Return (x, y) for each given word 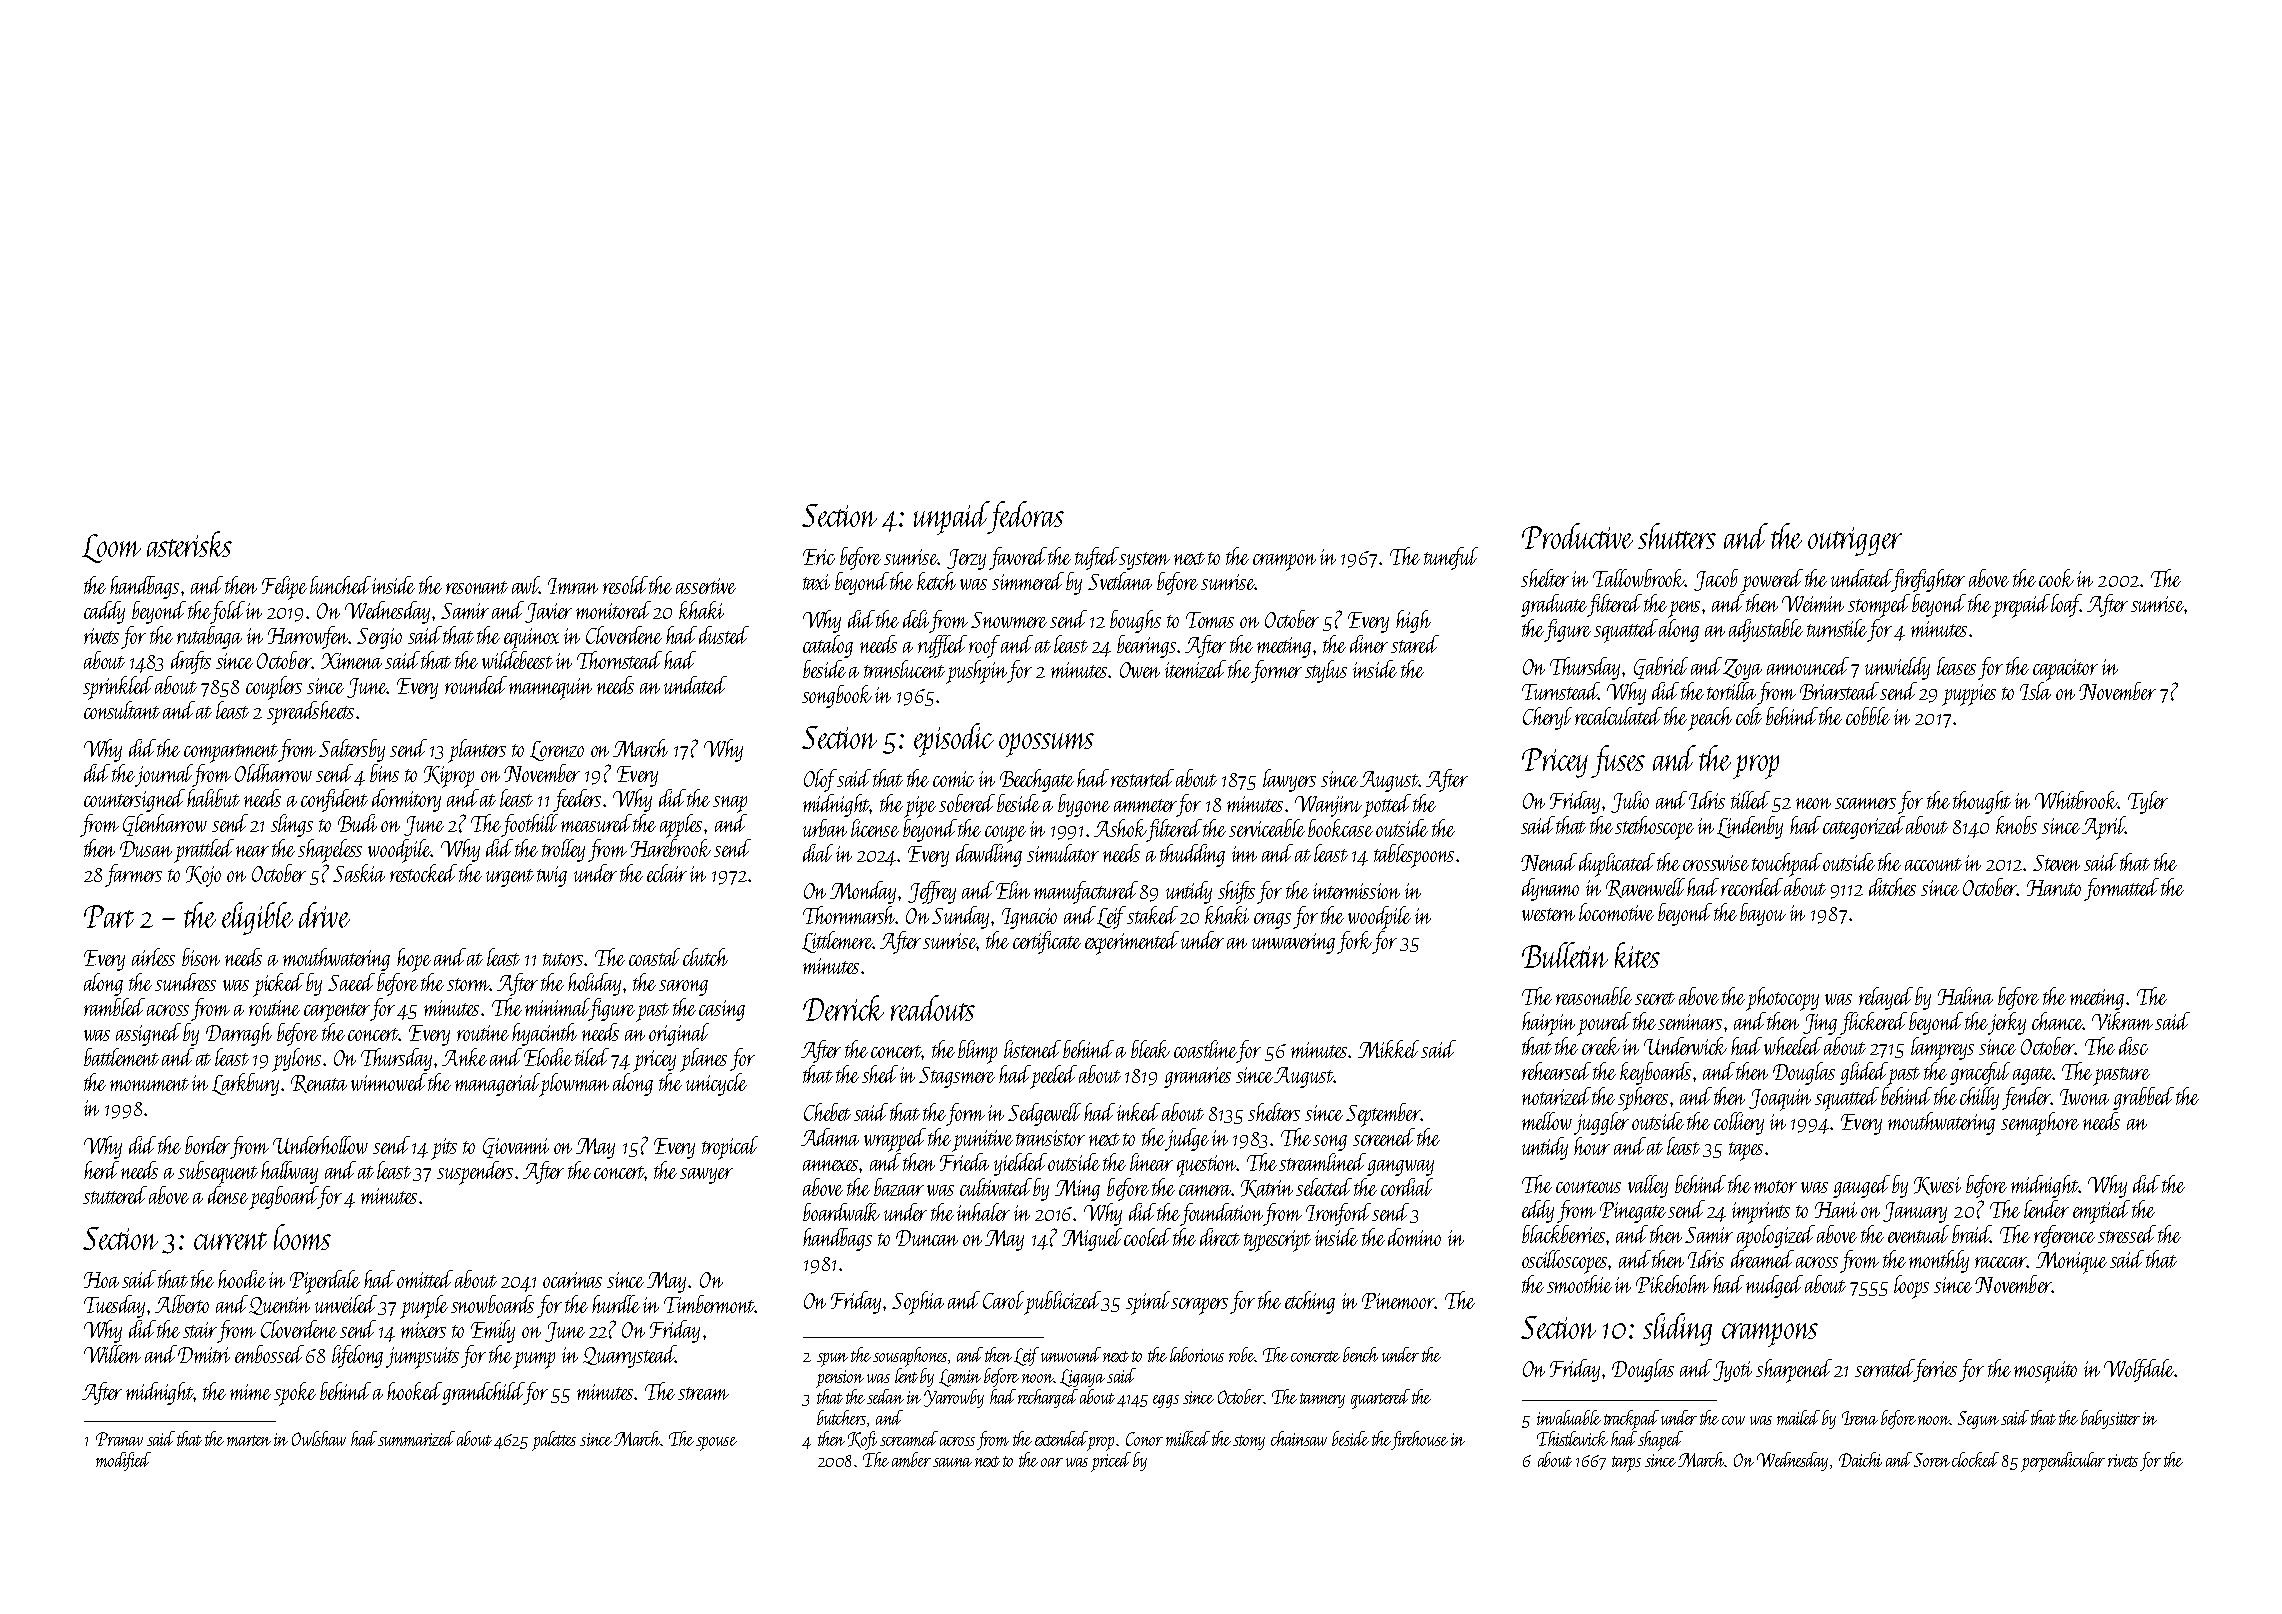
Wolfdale (2139, 1370)
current (230, 1241)
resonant (477, 587)
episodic (954, 740)
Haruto (2054, 888)
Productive (1577, 536)
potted (1387, 805)
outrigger (1855, 541)
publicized (1063, 1302)
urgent (510, 878)
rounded (476, 685)
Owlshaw (319, 1438)
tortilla (1731, 691)
